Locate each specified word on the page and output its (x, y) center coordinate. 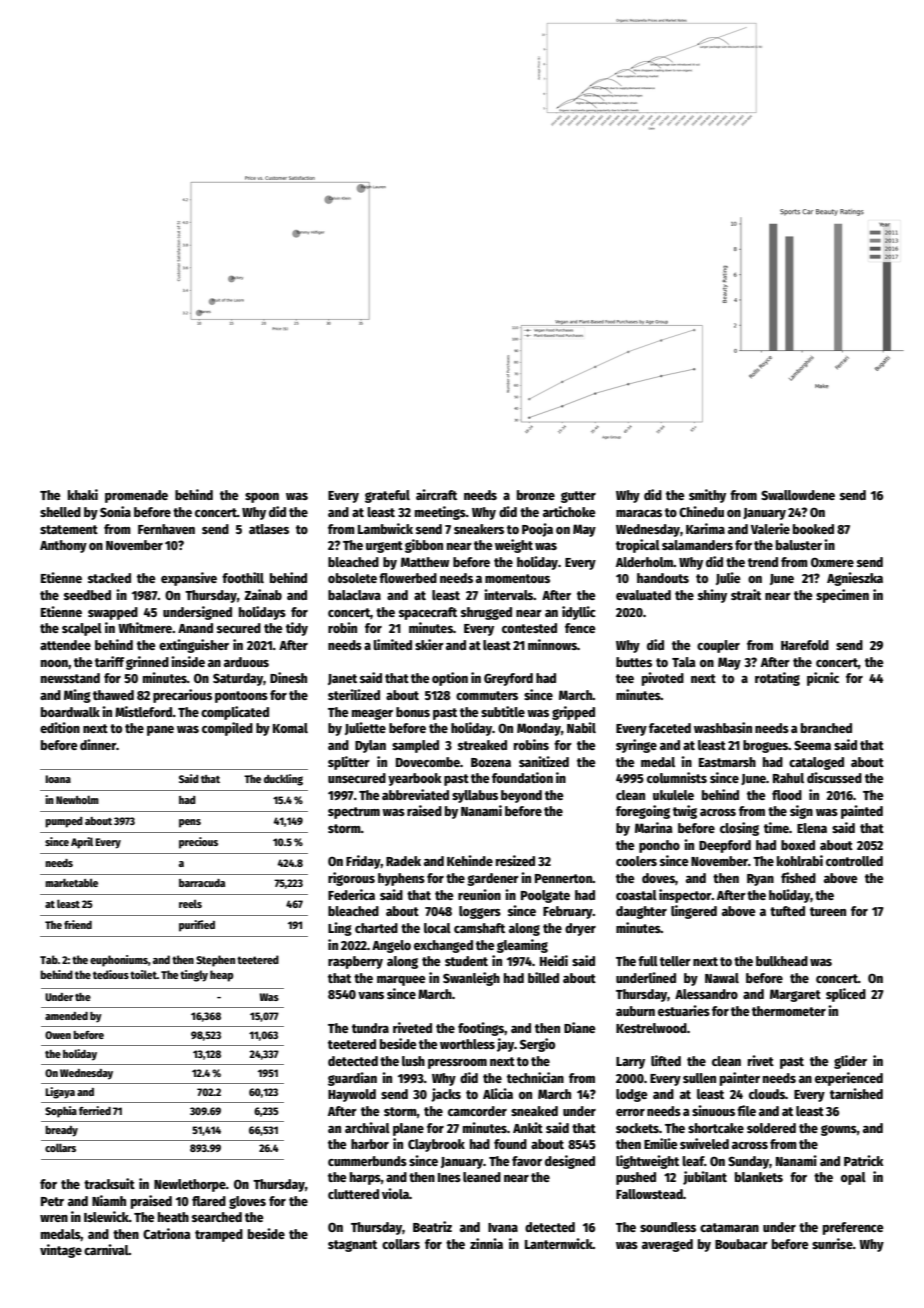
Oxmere (832, 562)
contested (529, 628)
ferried (95, 1110)
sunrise (832, 1243)
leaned (482, 1177)
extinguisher (194, 646)
